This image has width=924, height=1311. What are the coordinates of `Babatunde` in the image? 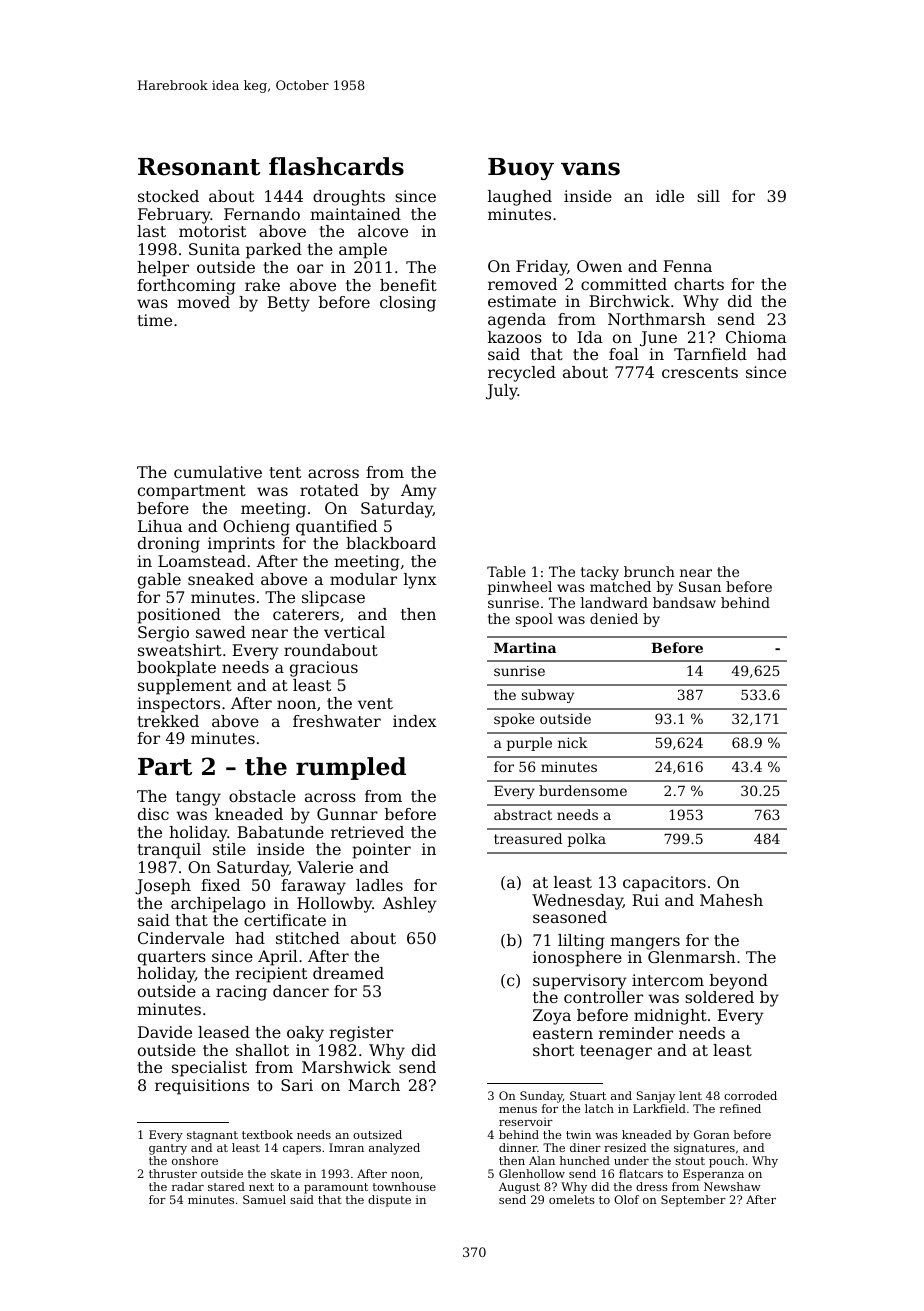 It's located at (280, 832).
